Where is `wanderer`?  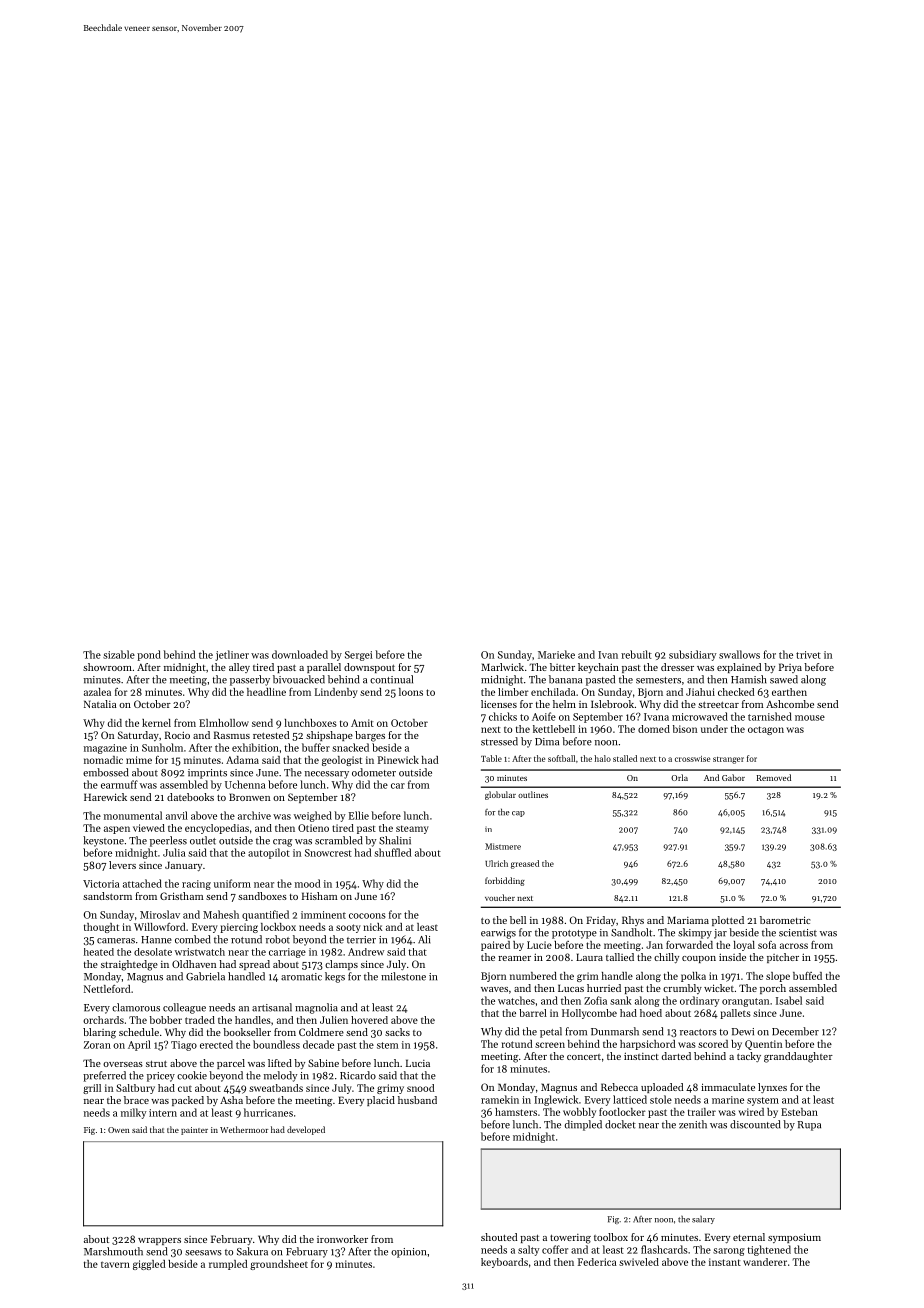
wanderer is located at coordinates (765, 1262).
